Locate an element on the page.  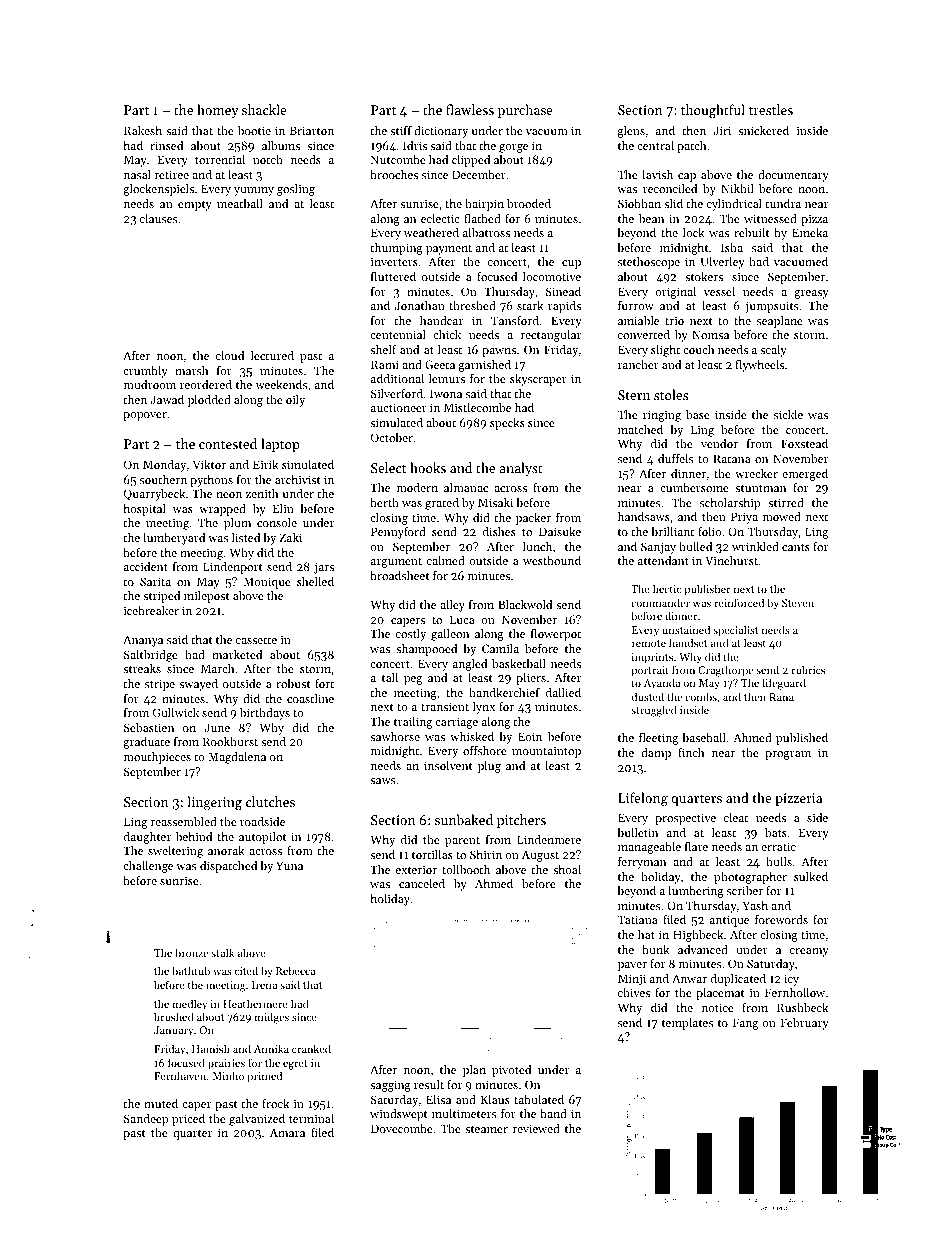
Rakesh is located at coordinates (143, 130).
